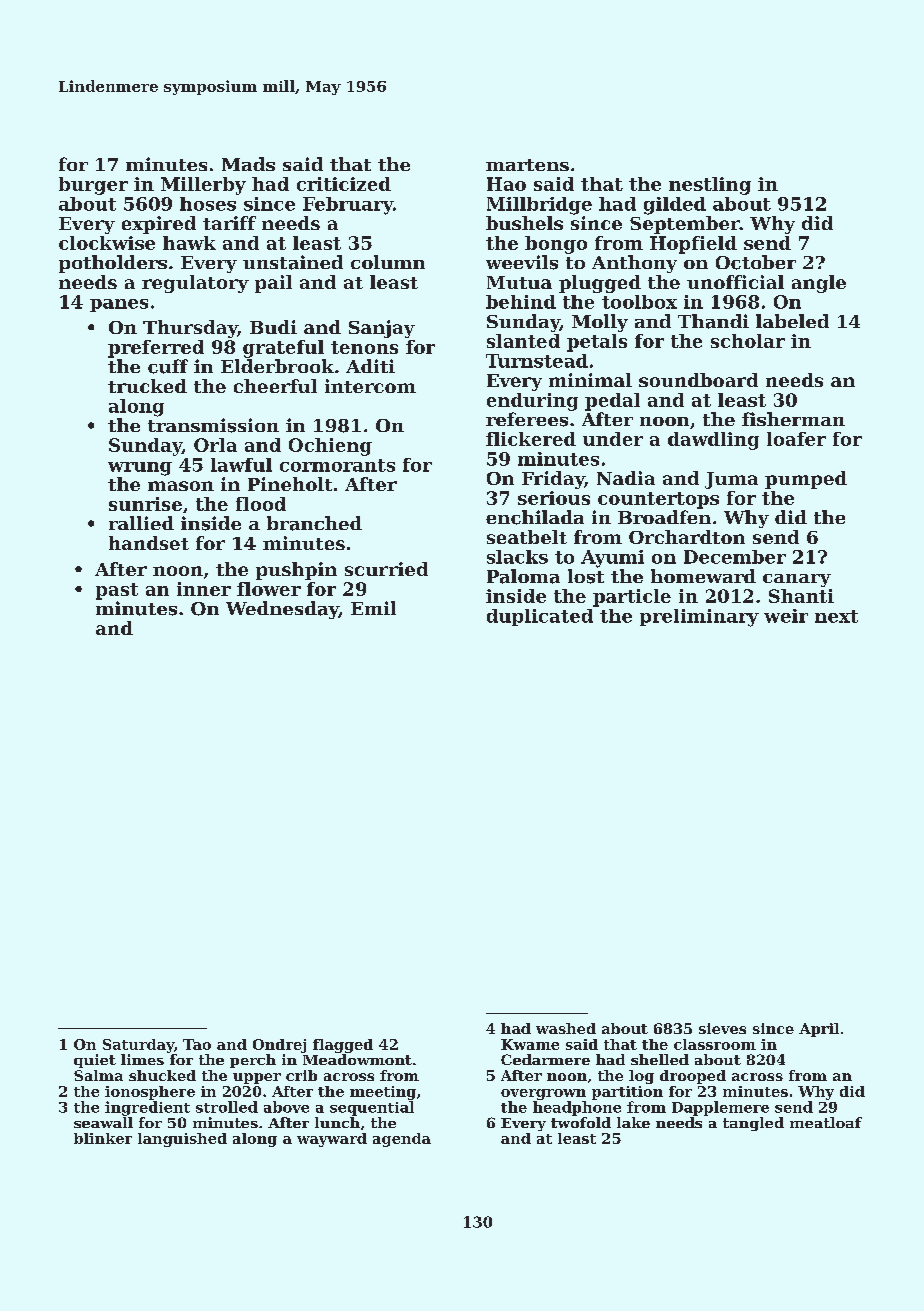 The height and width of the screenshot is (1311, 924). What do you see at coordinates (699, 618) in the screenshot?
I see `preliminary` at bounding box center [699, 618].
